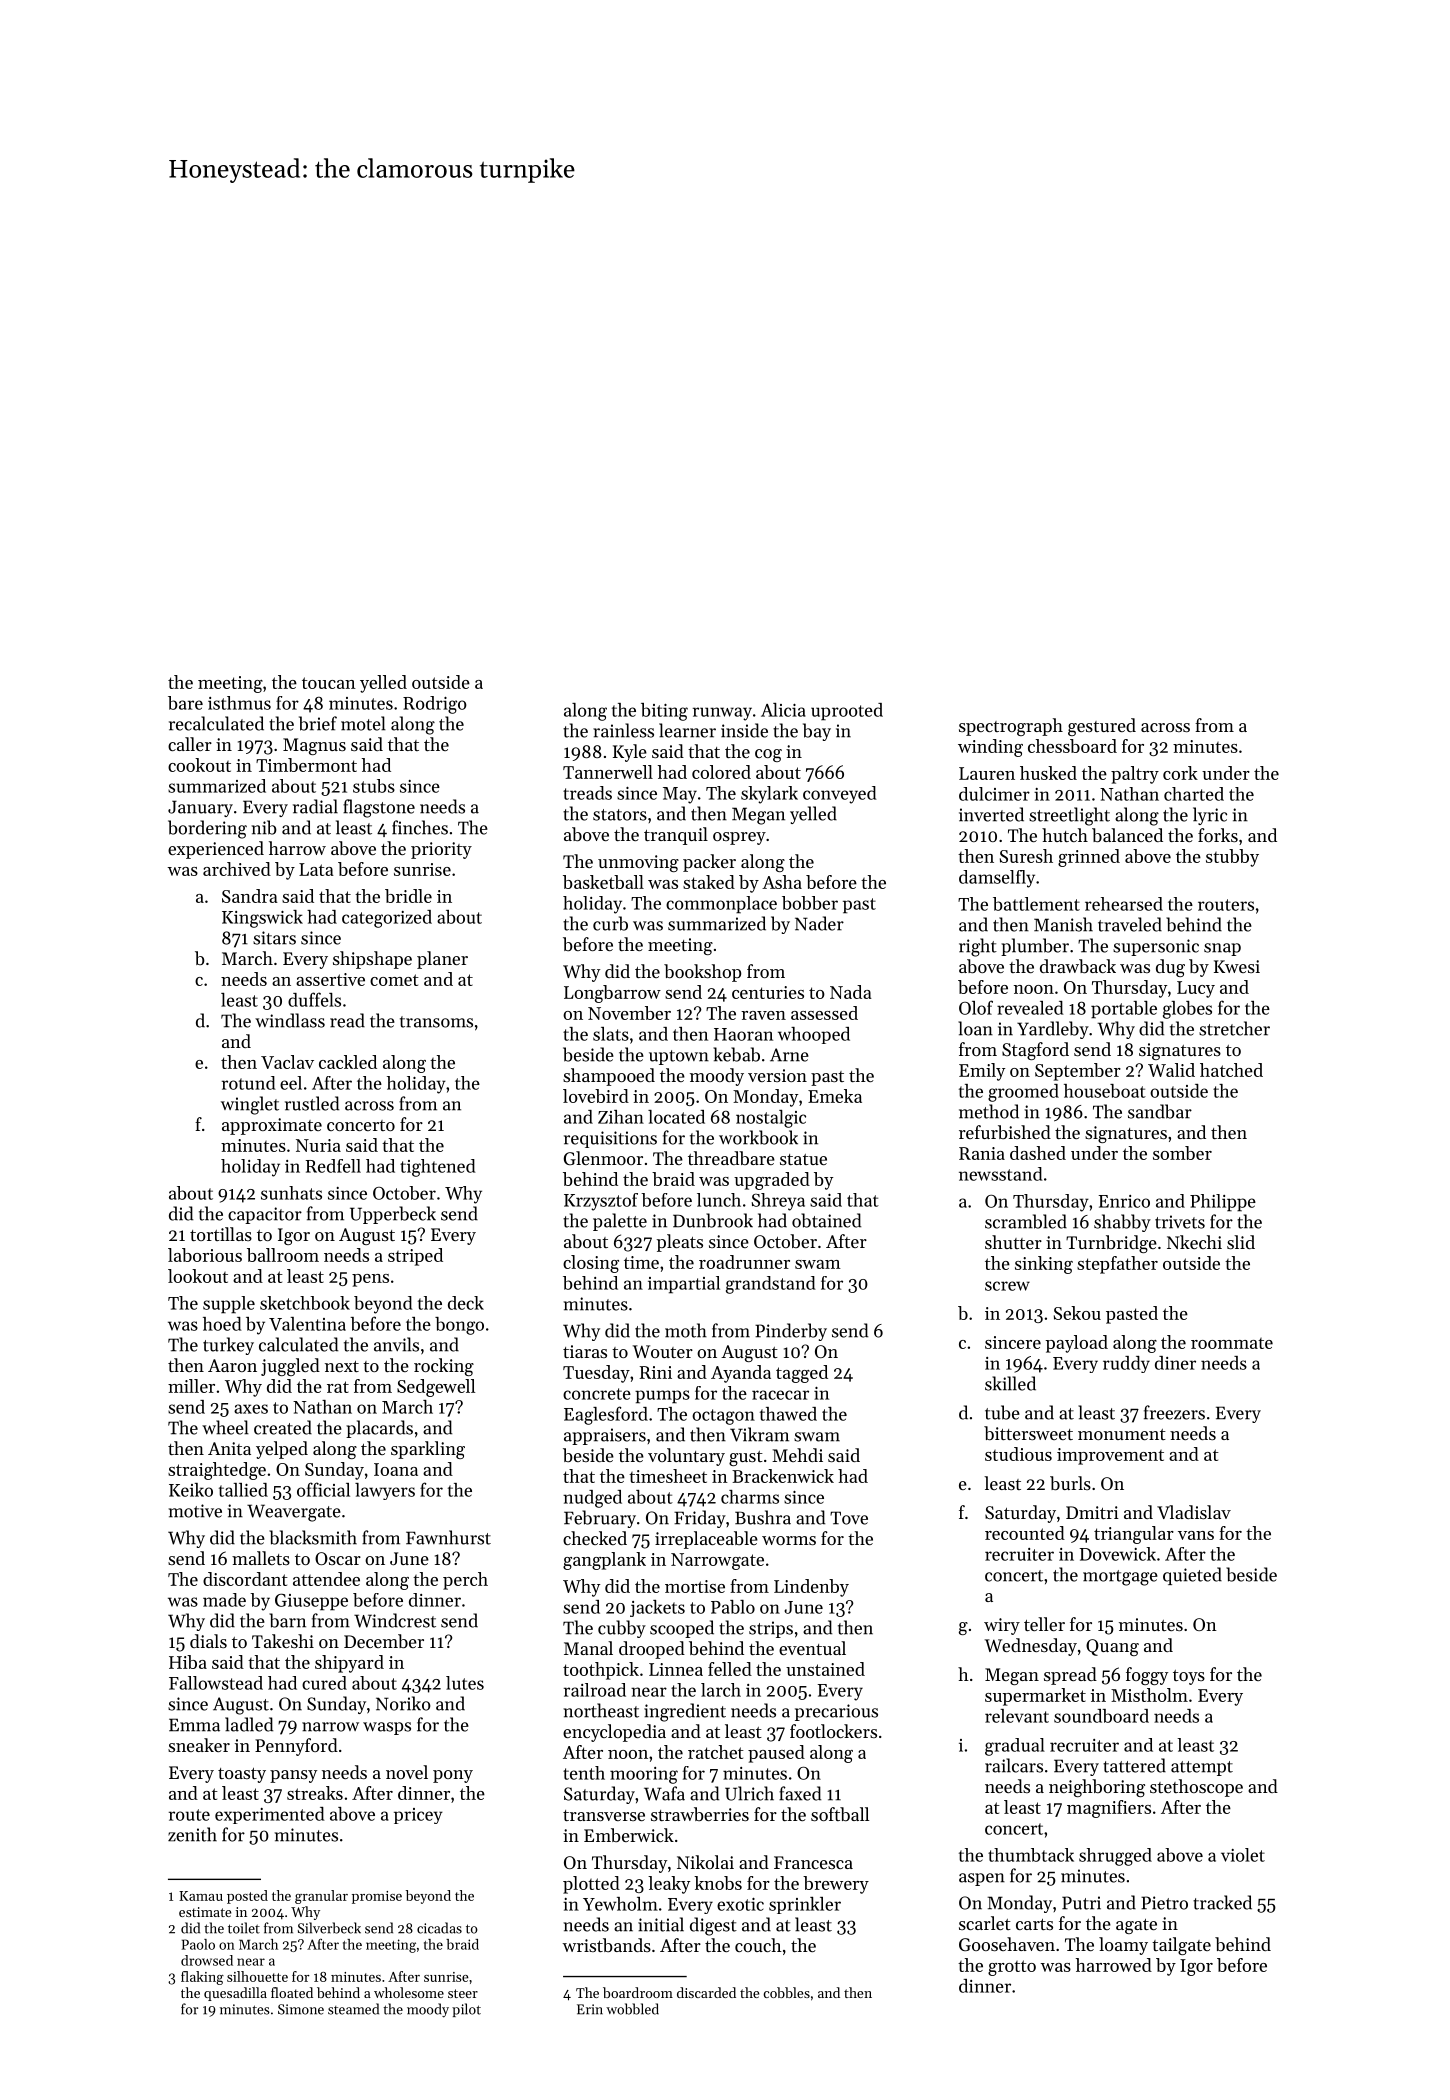 The width and height of the image is (1450, 2100). What do you see at coordinates (1031, 1647) in the image?
I see `Wednesday` at bounding box center [1031, 1647].
